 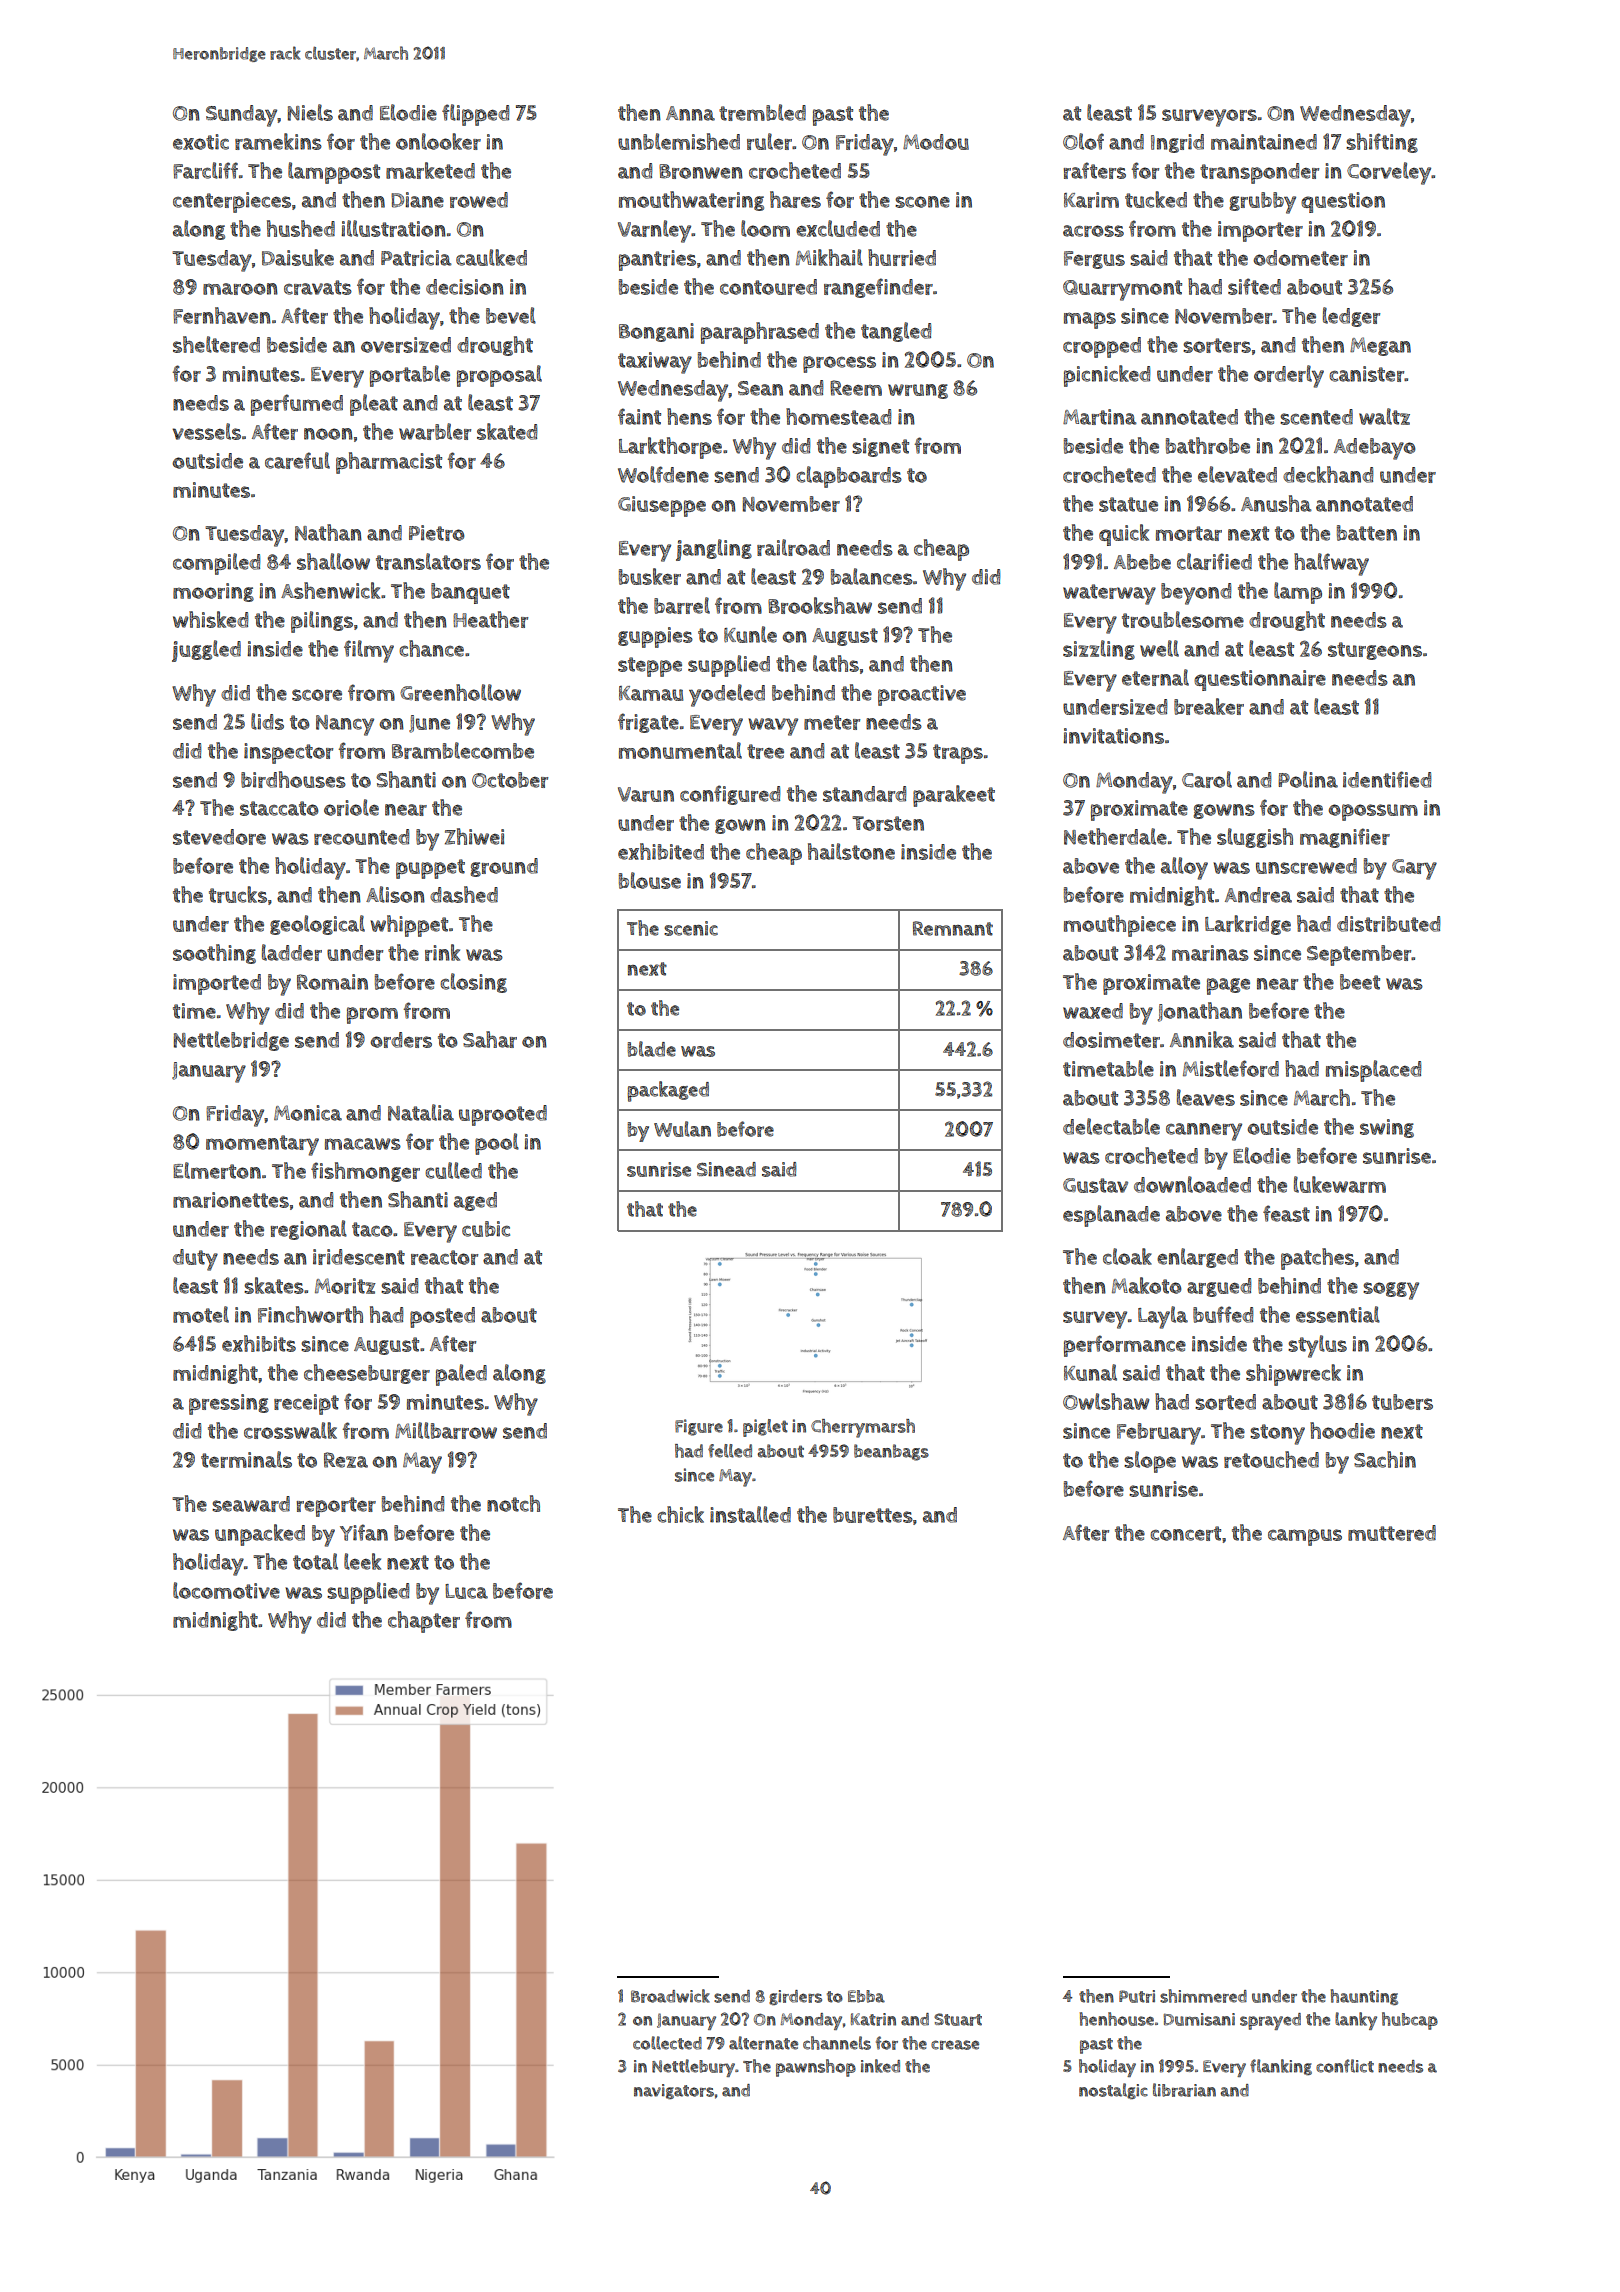 What do you see at coordinates (278, 141) in the screenshot?
I see `ramekins` at bounding box center [278, 141].
